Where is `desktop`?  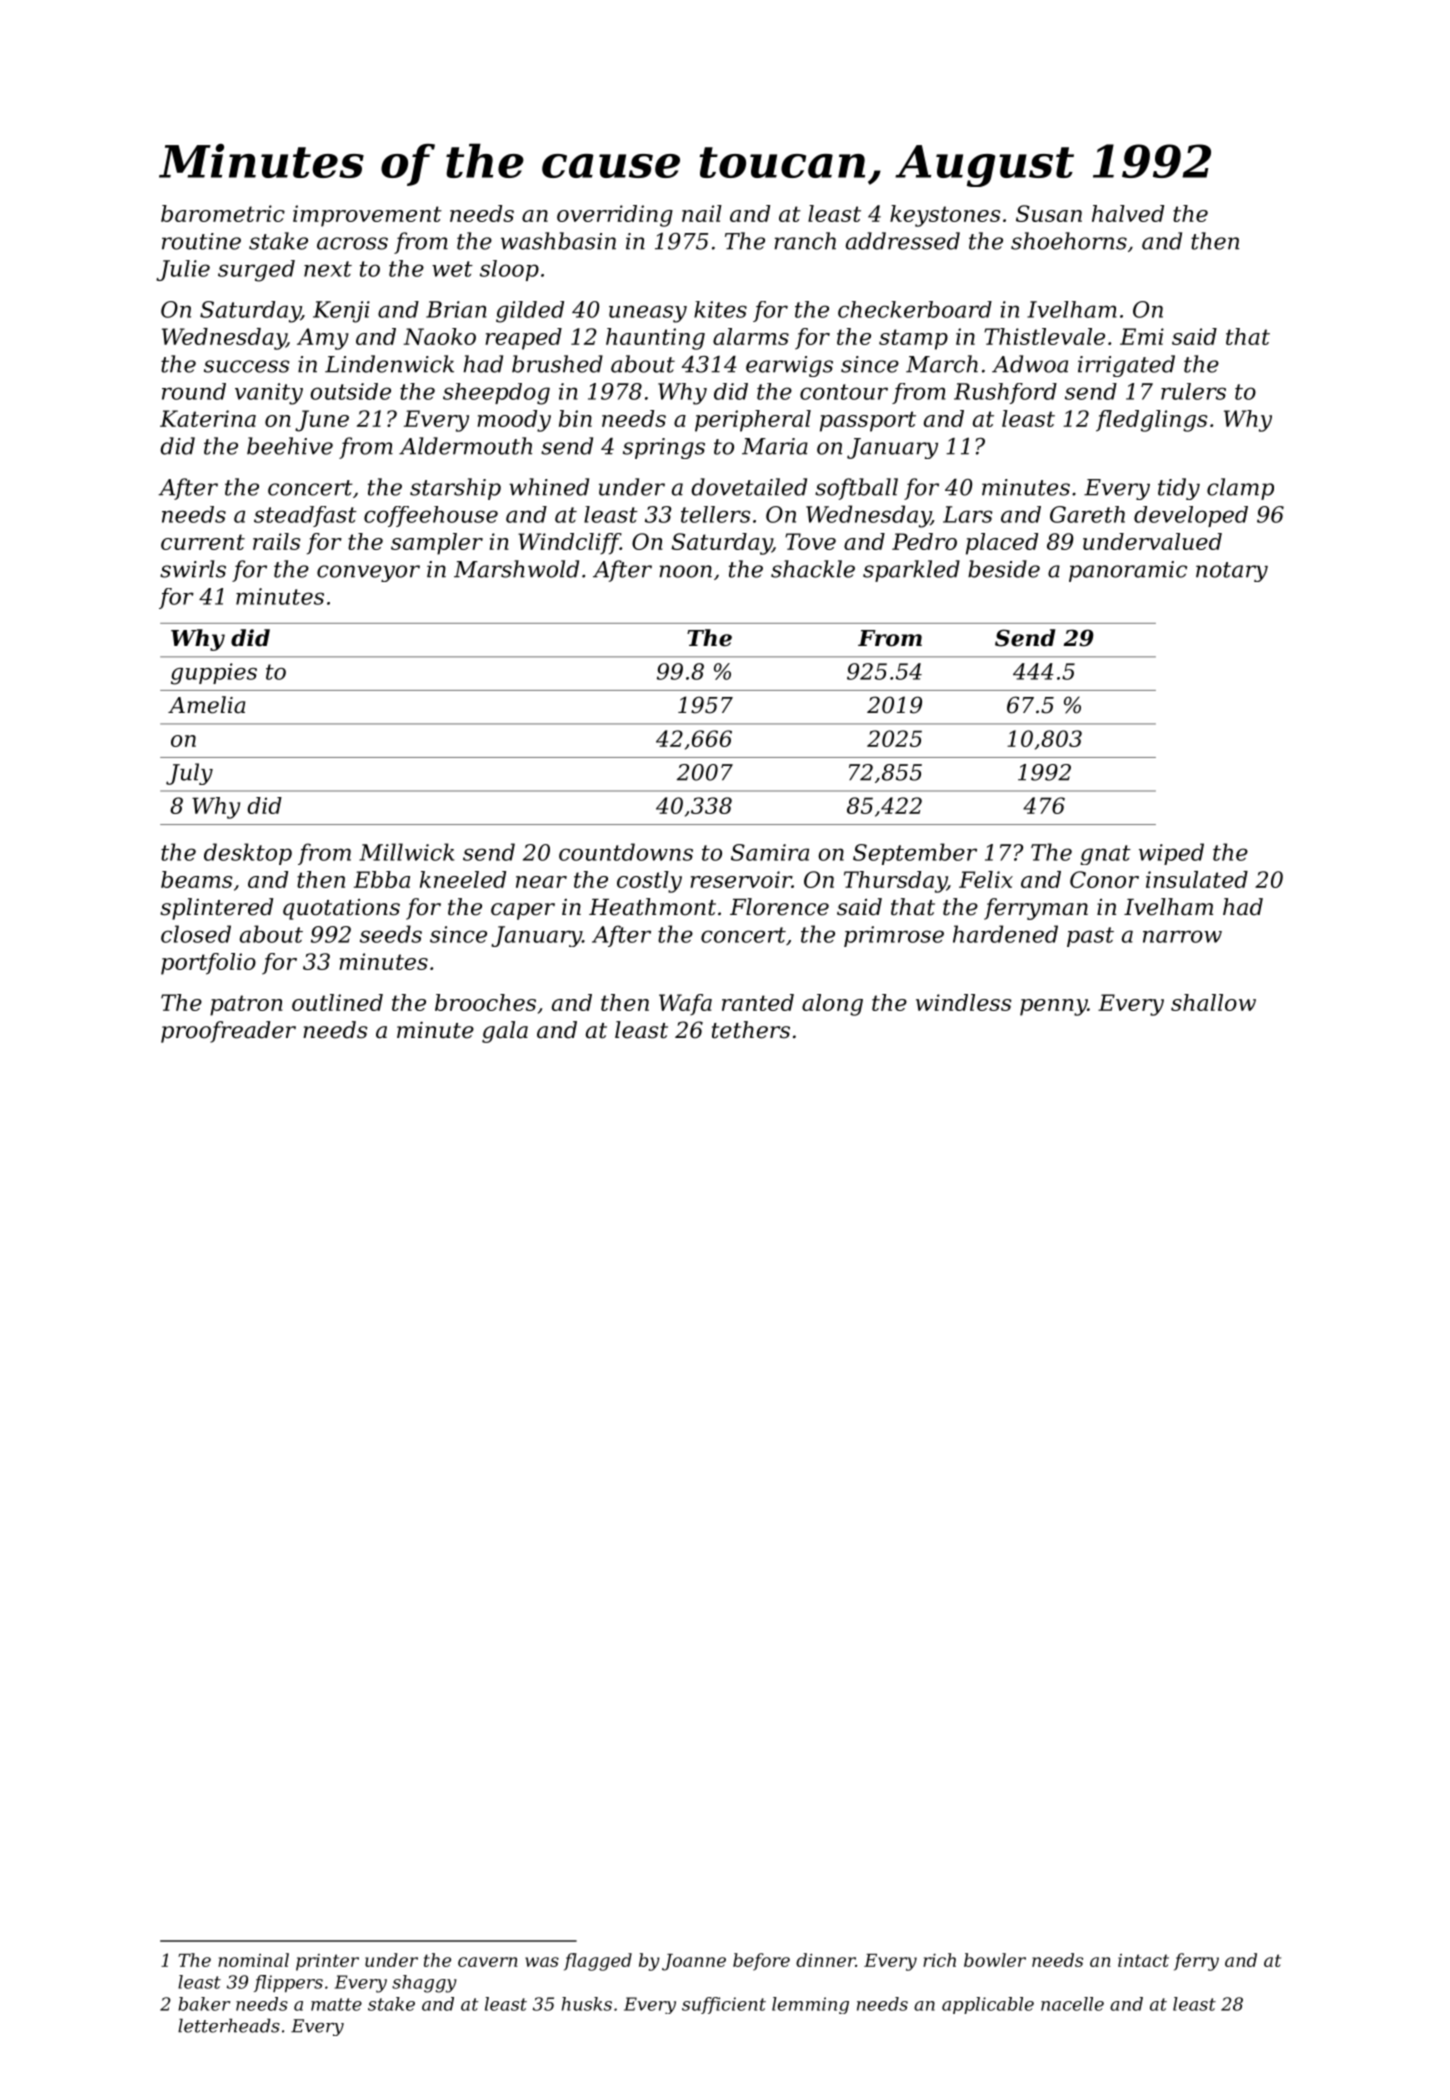 desktop is located at coordinates (248, 854).
